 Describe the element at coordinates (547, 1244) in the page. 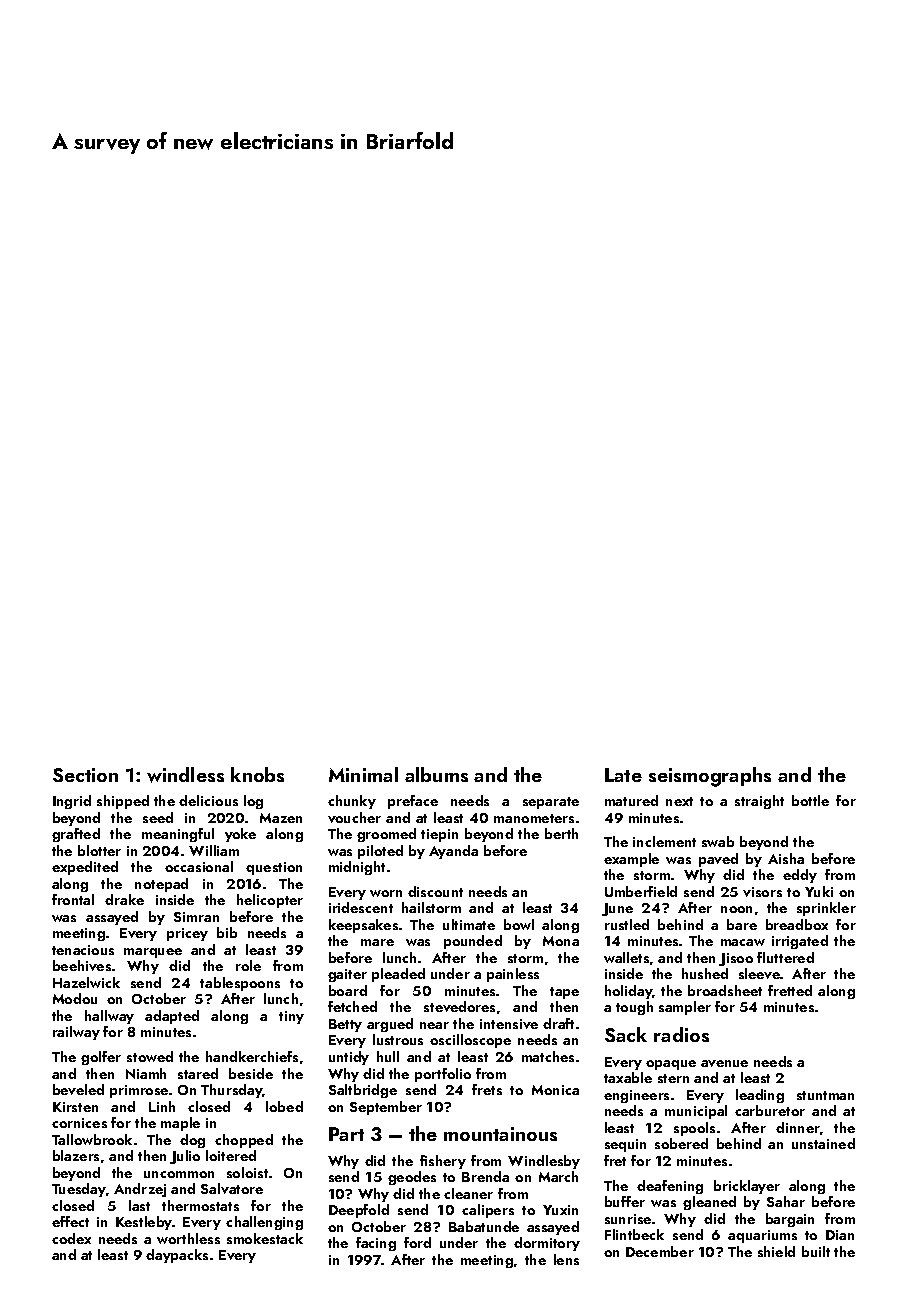

I see `dormitory` at that location.
